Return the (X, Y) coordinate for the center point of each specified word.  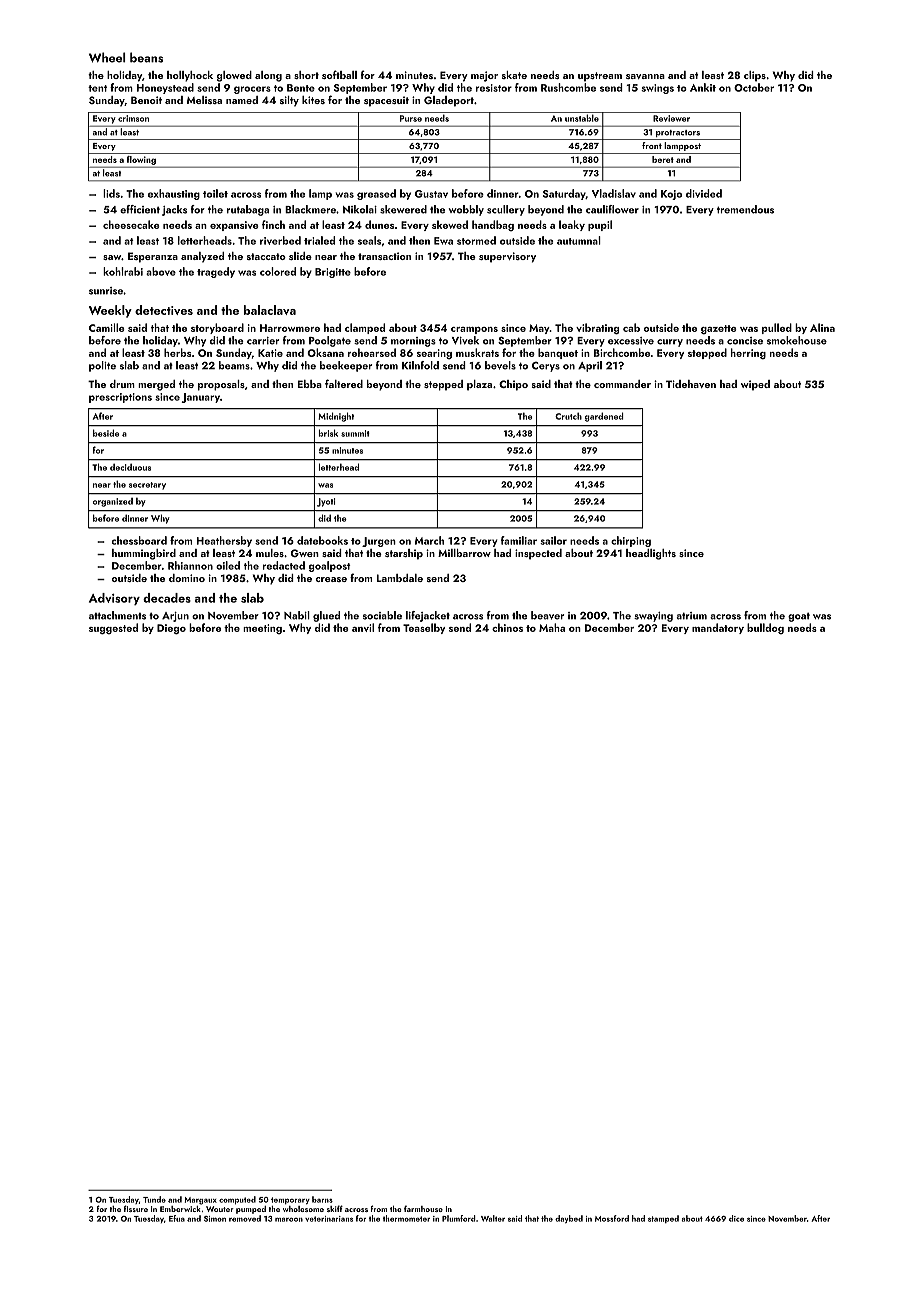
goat (799, 617)
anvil (363, 627)
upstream (600, 77)
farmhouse (423, 1208)
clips (755, 76)
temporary (290, 1200)
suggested (113, 628)
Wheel (107, 57)
